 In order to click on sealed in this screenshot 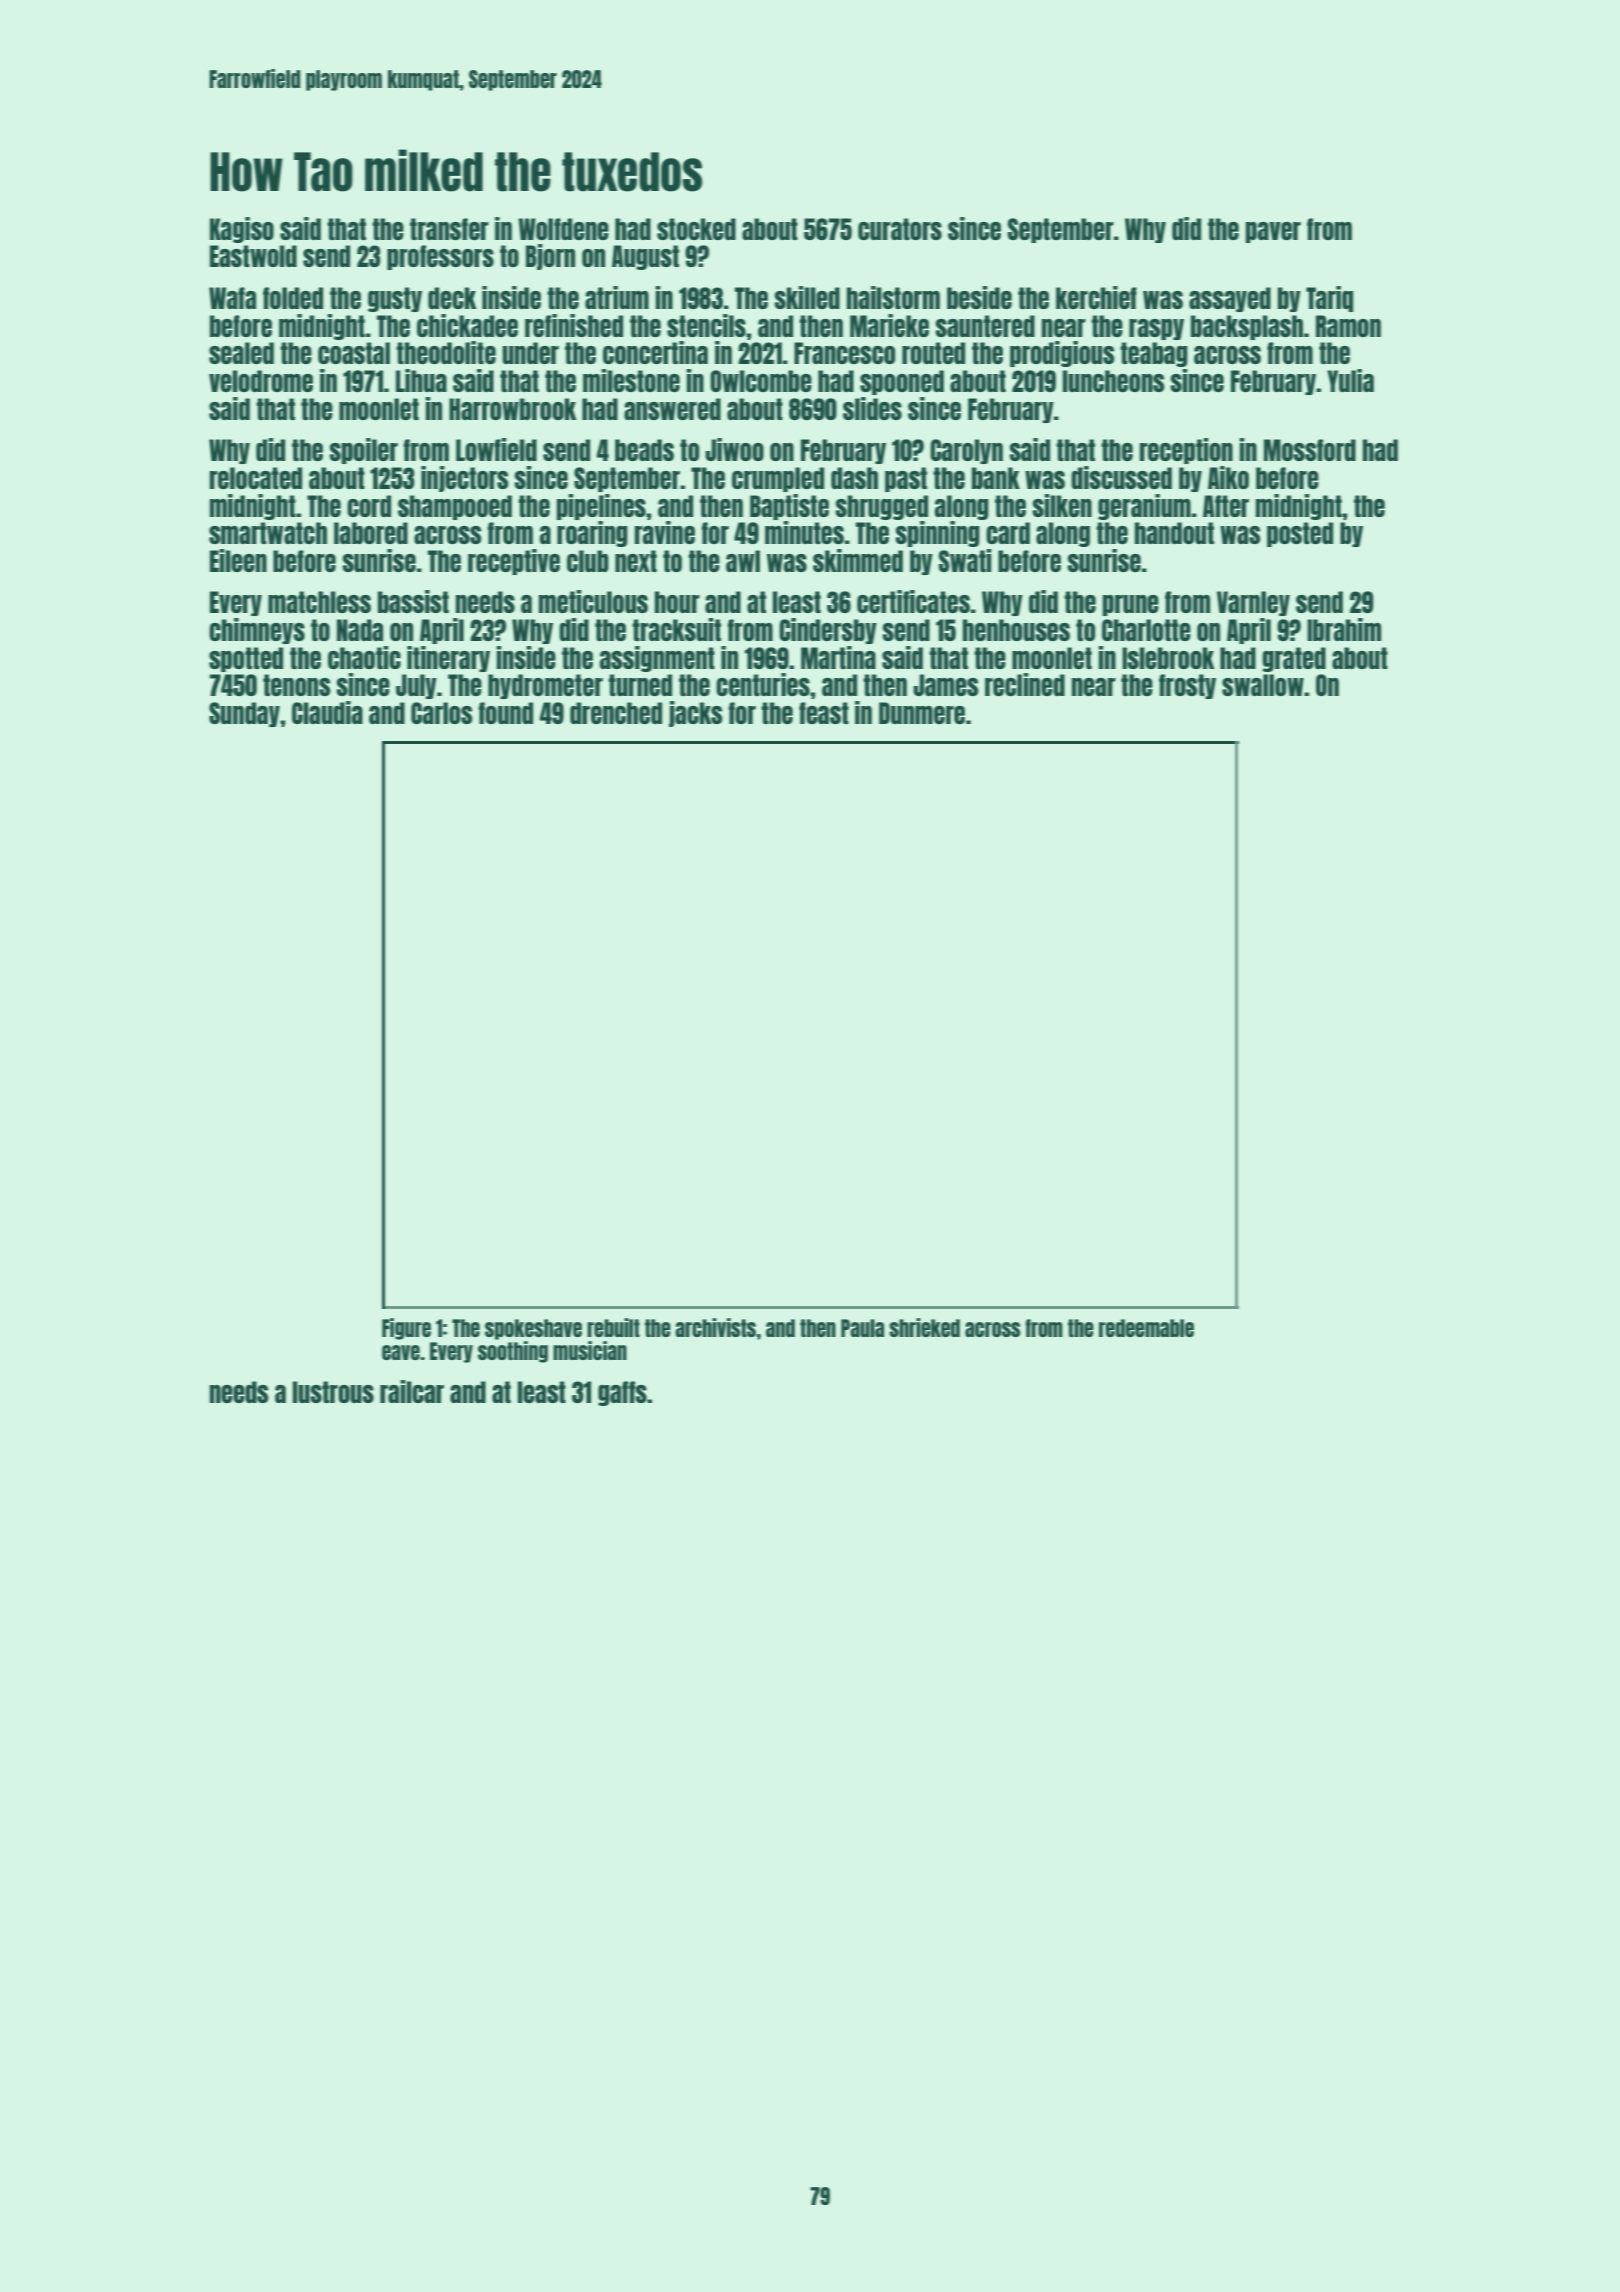, I will do `click(241, 353)`.
